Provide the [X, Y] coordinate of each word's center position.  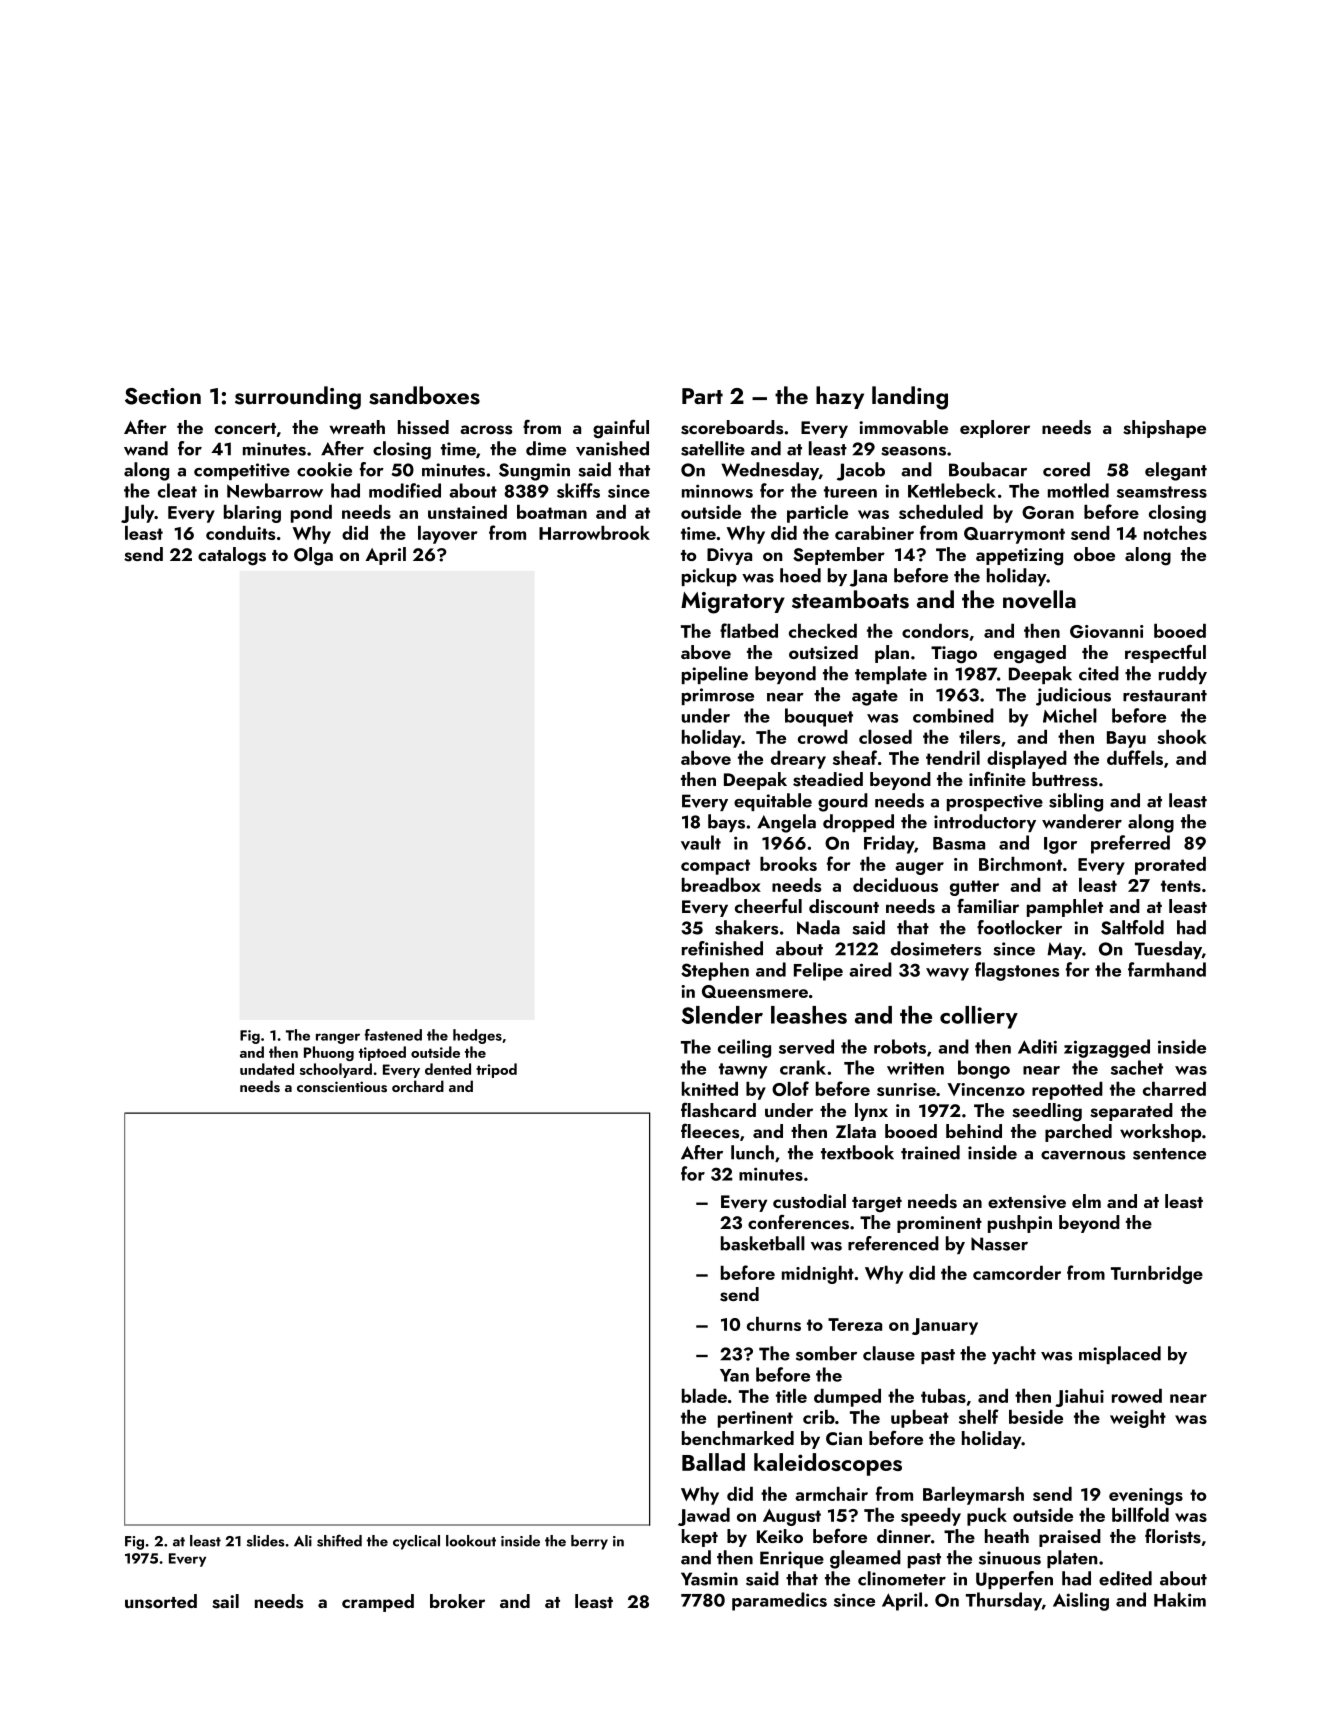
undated [267, 1069]
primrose [718, 696]
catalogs [232, 556]
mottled [1078, 490]
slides [266, 1541]
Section [163, 396]
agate [875, 698]
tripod [496, 1070]
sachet [1137, 1067]
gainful [621, 429]
